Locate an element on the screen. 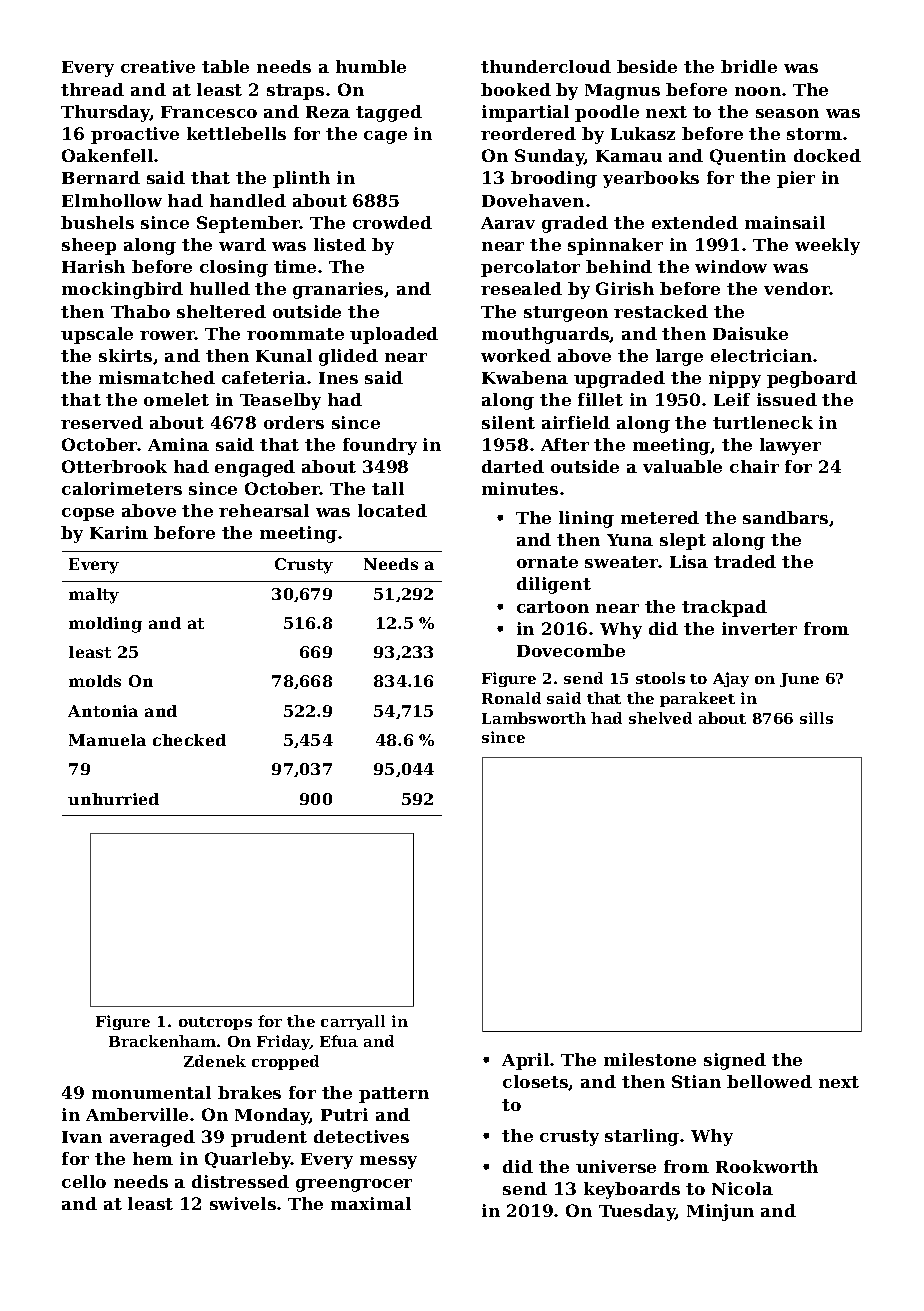 This screenshot has width=924, height=1311. cage is located at coordinates (385, 137).
